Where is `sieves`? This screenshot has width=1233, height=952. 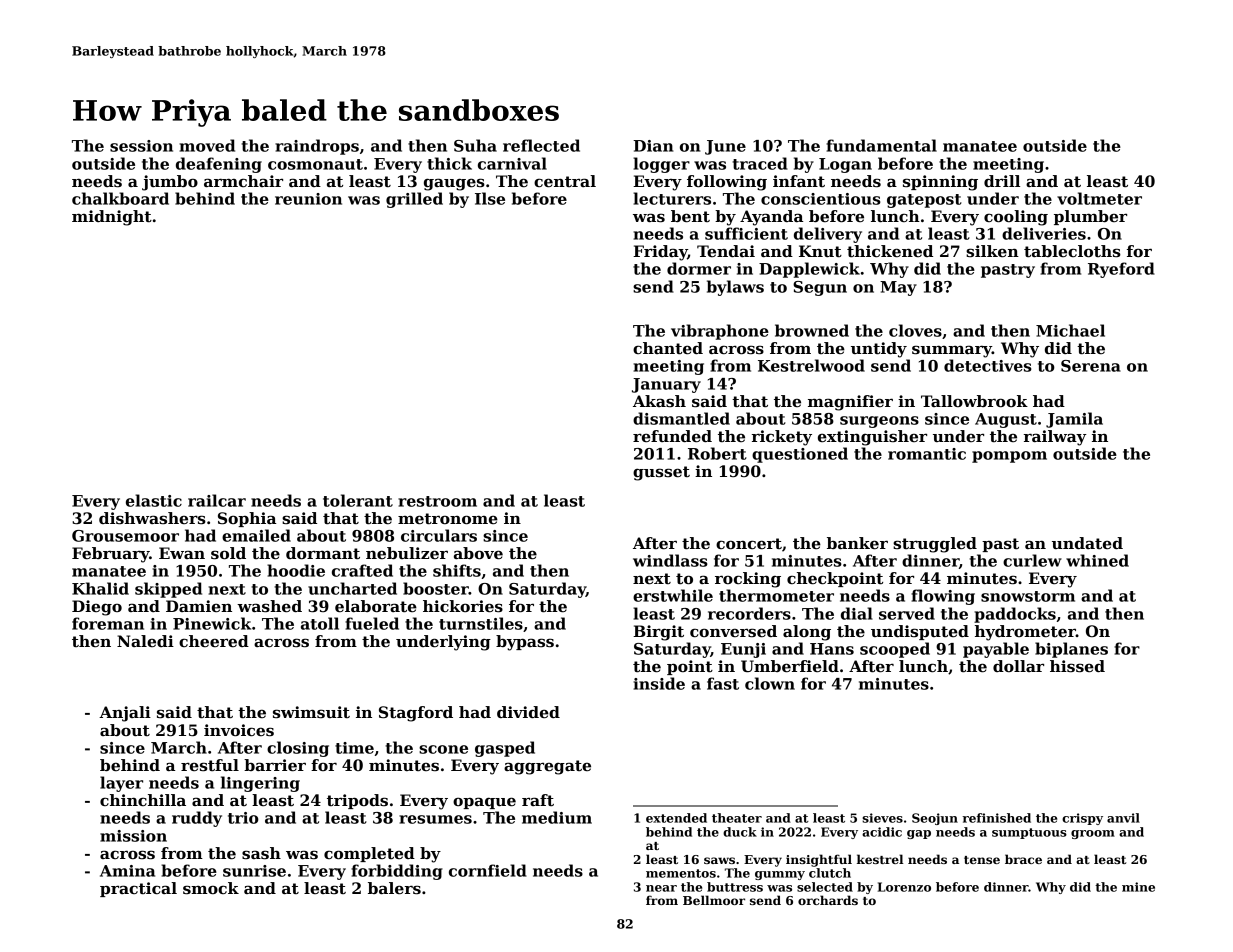
sieves is located at coordinates (882, 818).
